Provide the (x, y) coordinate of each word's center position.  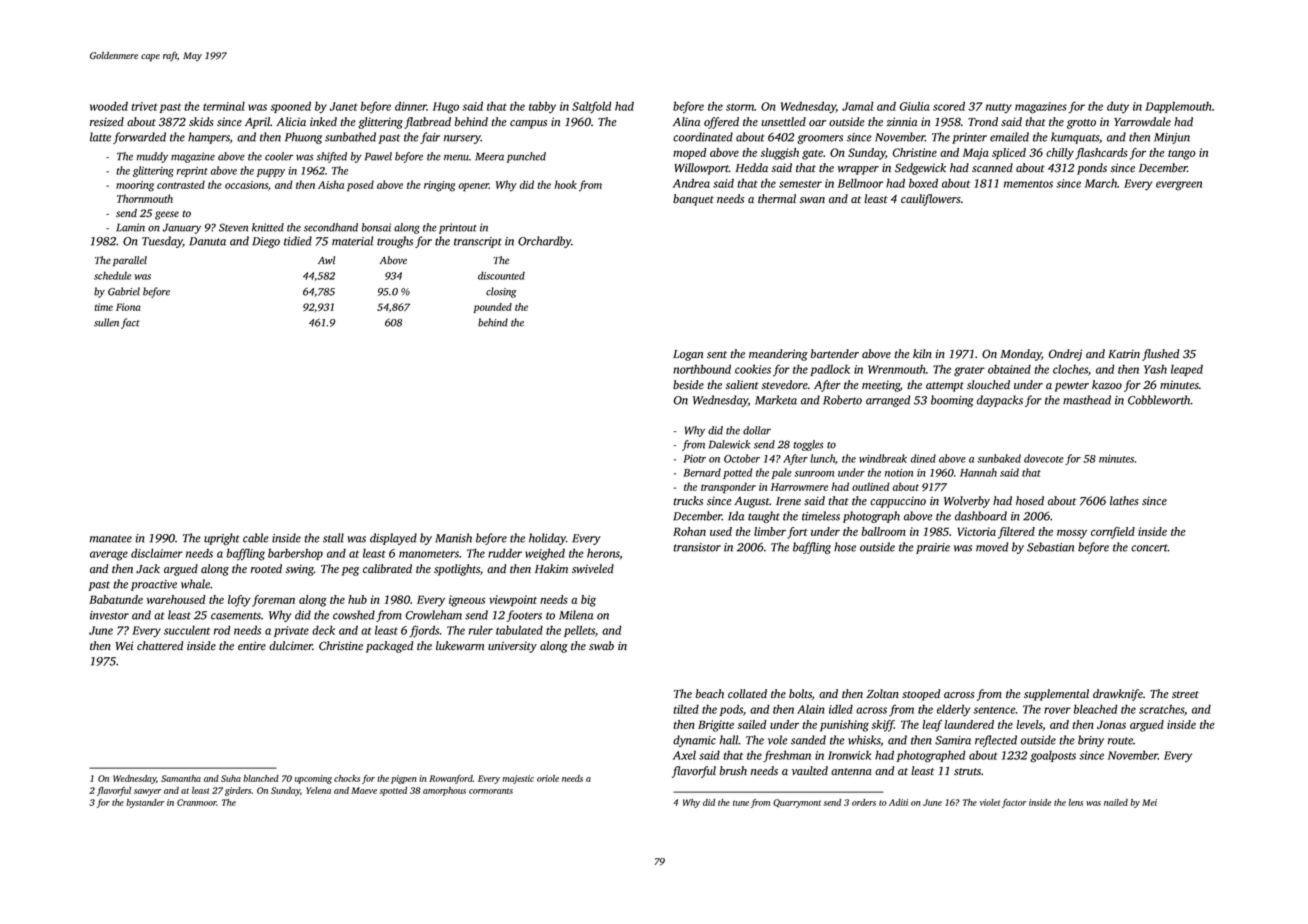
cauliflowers (931, 200)
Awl (326, 260)
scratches (1161, 709)
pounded (492, 308)
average (109, 556)
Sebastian (1050, 547)
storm (740, 107)
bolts (800, 694)
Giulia (914, 106)
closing (501, 292)
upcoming (313, 779)
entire (252, 645)
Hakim (551, 568)
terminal (224, 106)
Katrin (1124, 354)
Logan (688, 355)
